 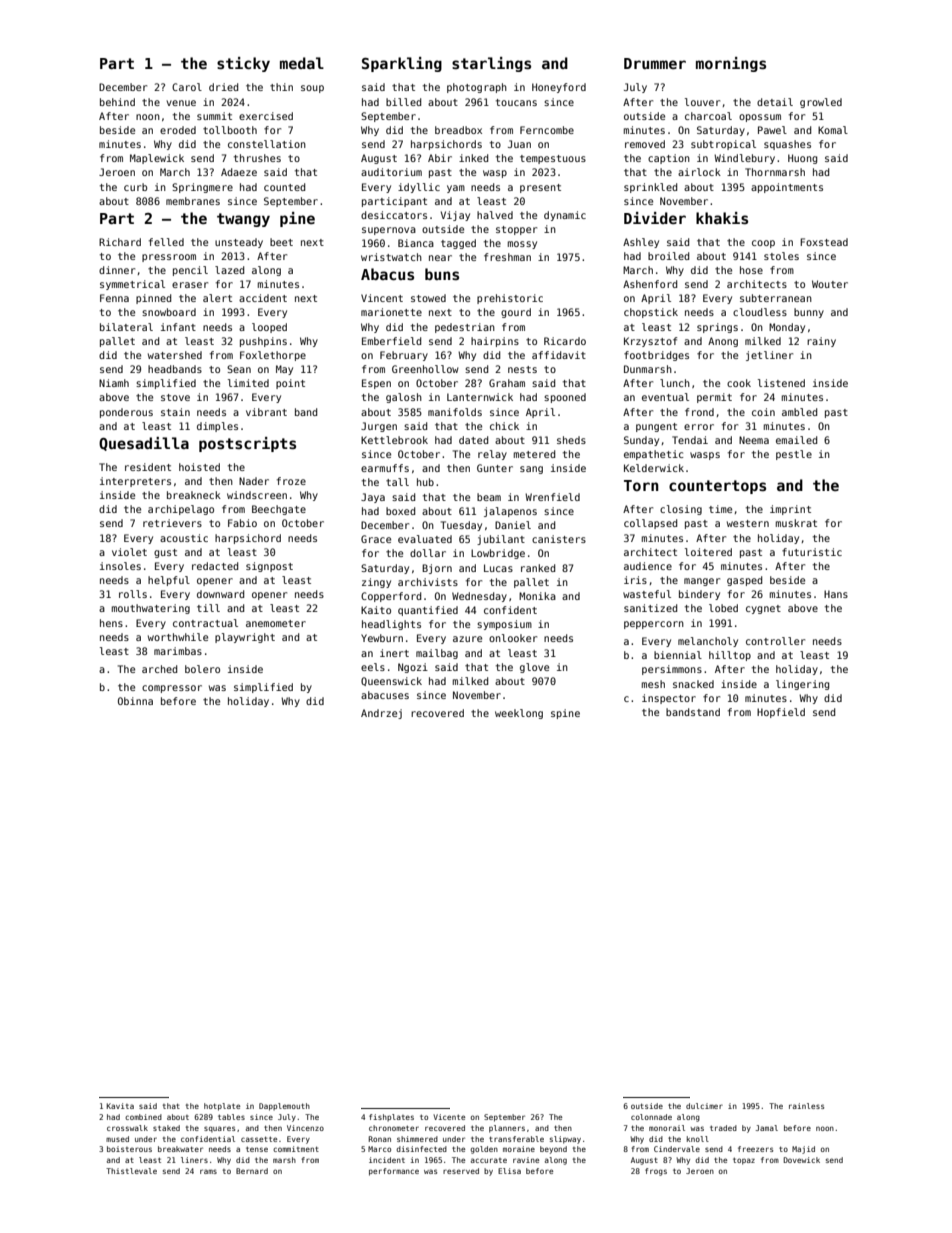 What do you see at coordinates (565, 398) in the screenshot?
I see `spooned` at bounding box center [565, 398].
